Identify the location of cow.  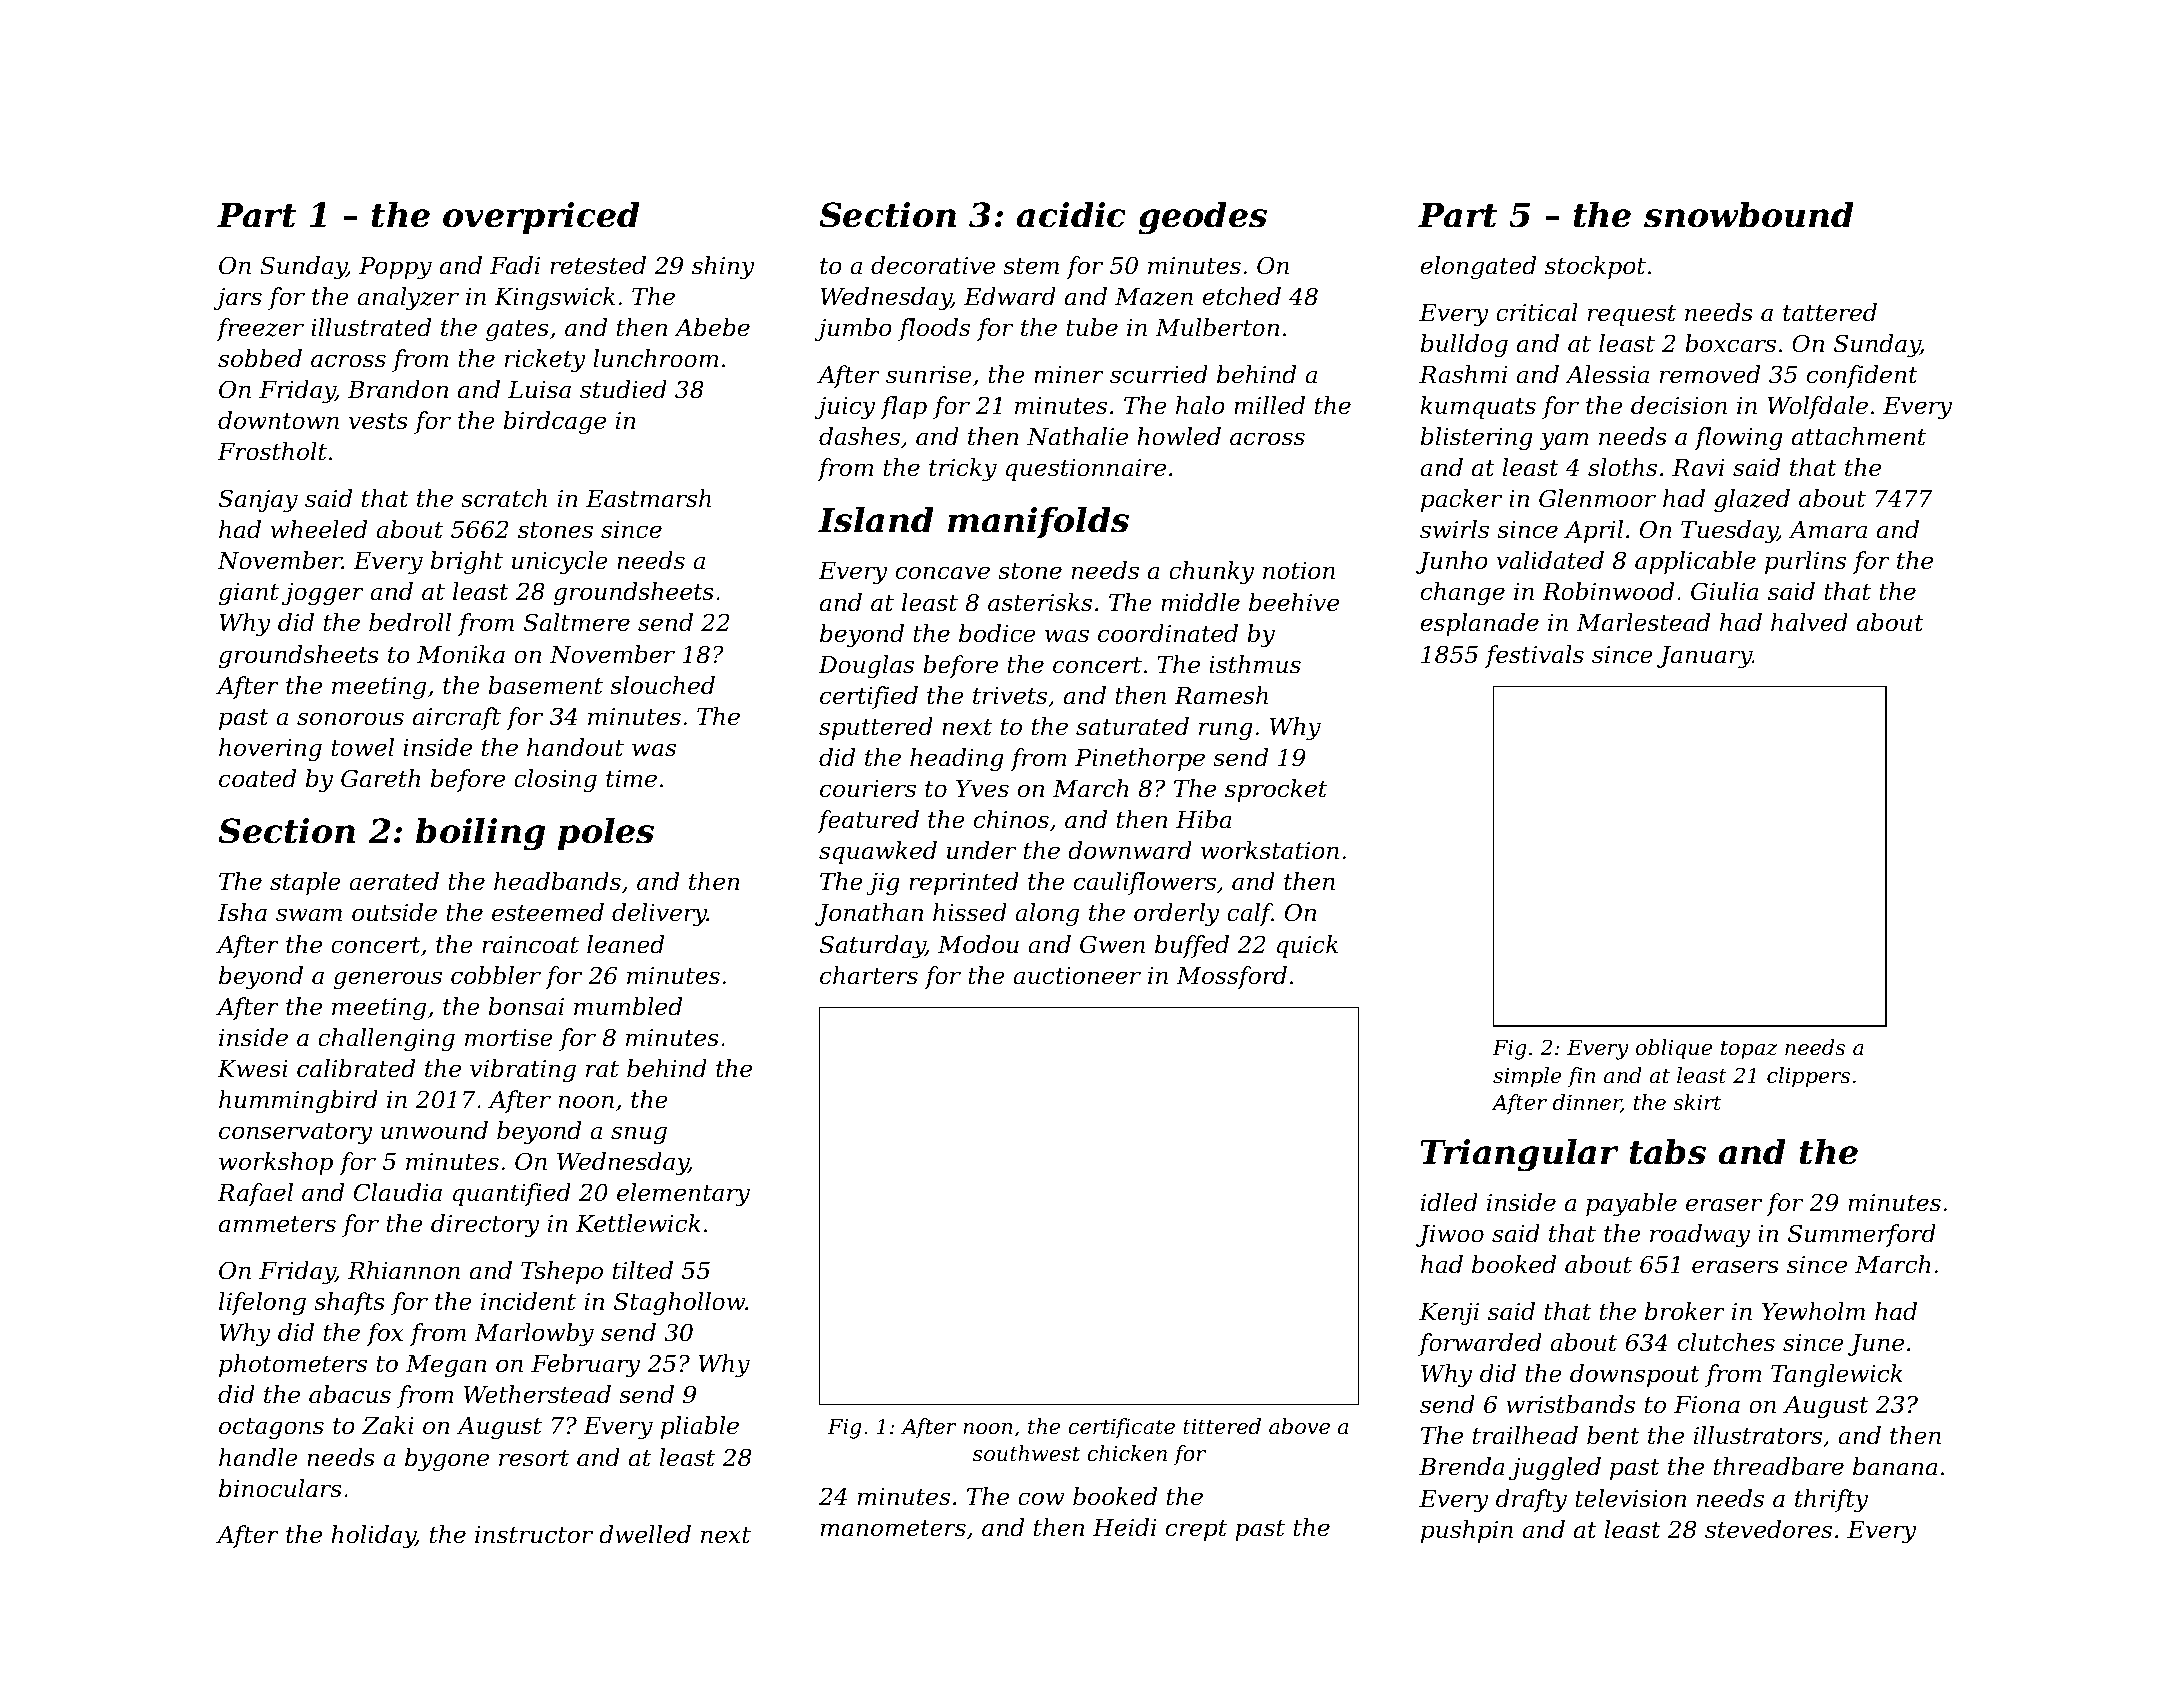
(1041, 1499).
